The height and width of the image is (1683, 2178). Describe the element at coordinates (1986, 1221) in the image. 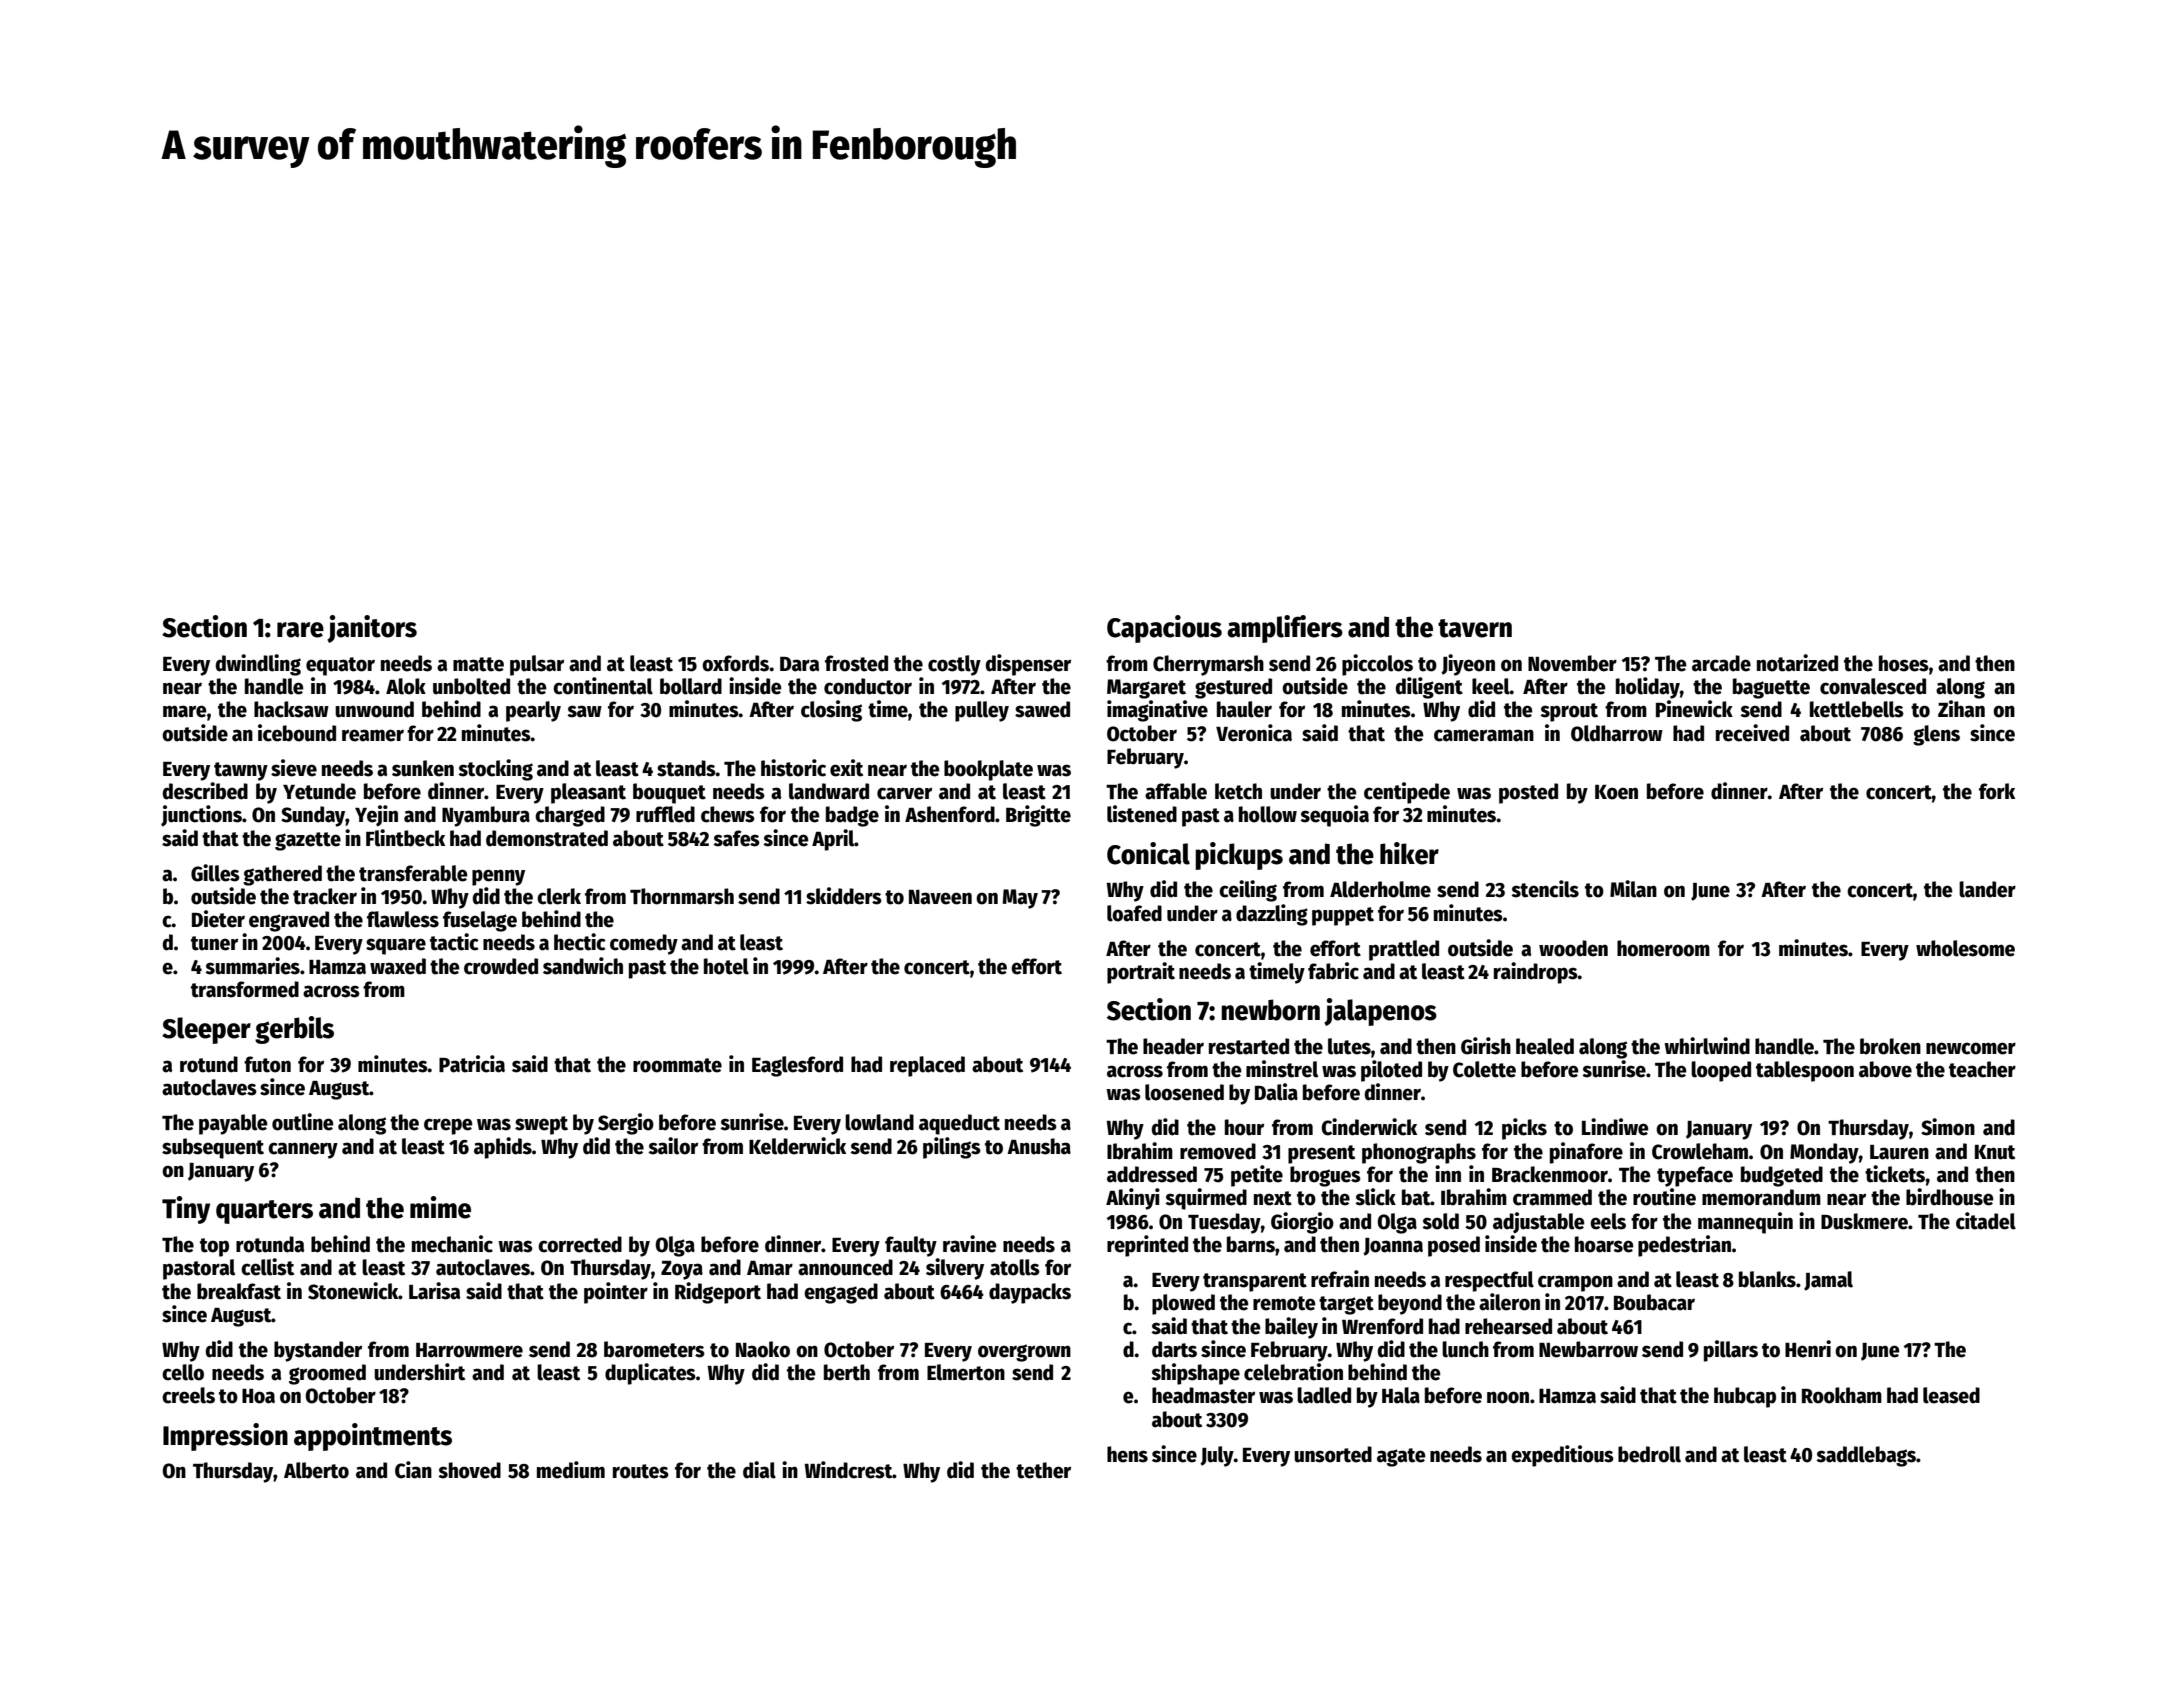

I see `citadel` at that location.
